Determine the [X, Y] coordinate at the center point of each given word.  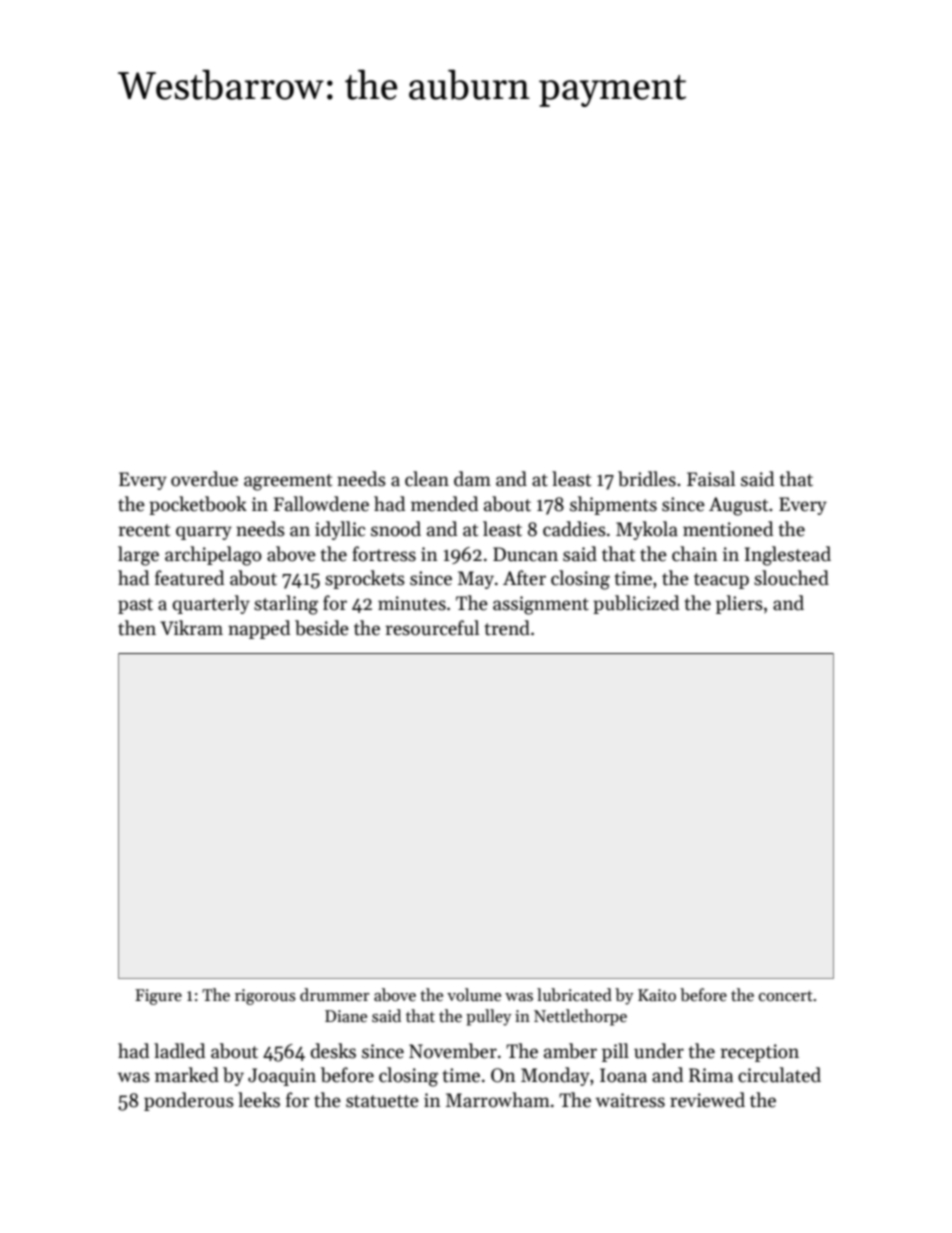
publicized [636, 604]
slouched [791, 578]
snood [396, 529]
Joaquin [282, 1077]
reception [759, 1053]
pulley [489, 1017]
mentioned [728, 529]
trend [507, 628]
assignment [541, 605]
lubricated [574, 995]
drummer [335, 994]
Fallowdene [321, 504]
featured [189, 578]
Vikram [191, 628]
